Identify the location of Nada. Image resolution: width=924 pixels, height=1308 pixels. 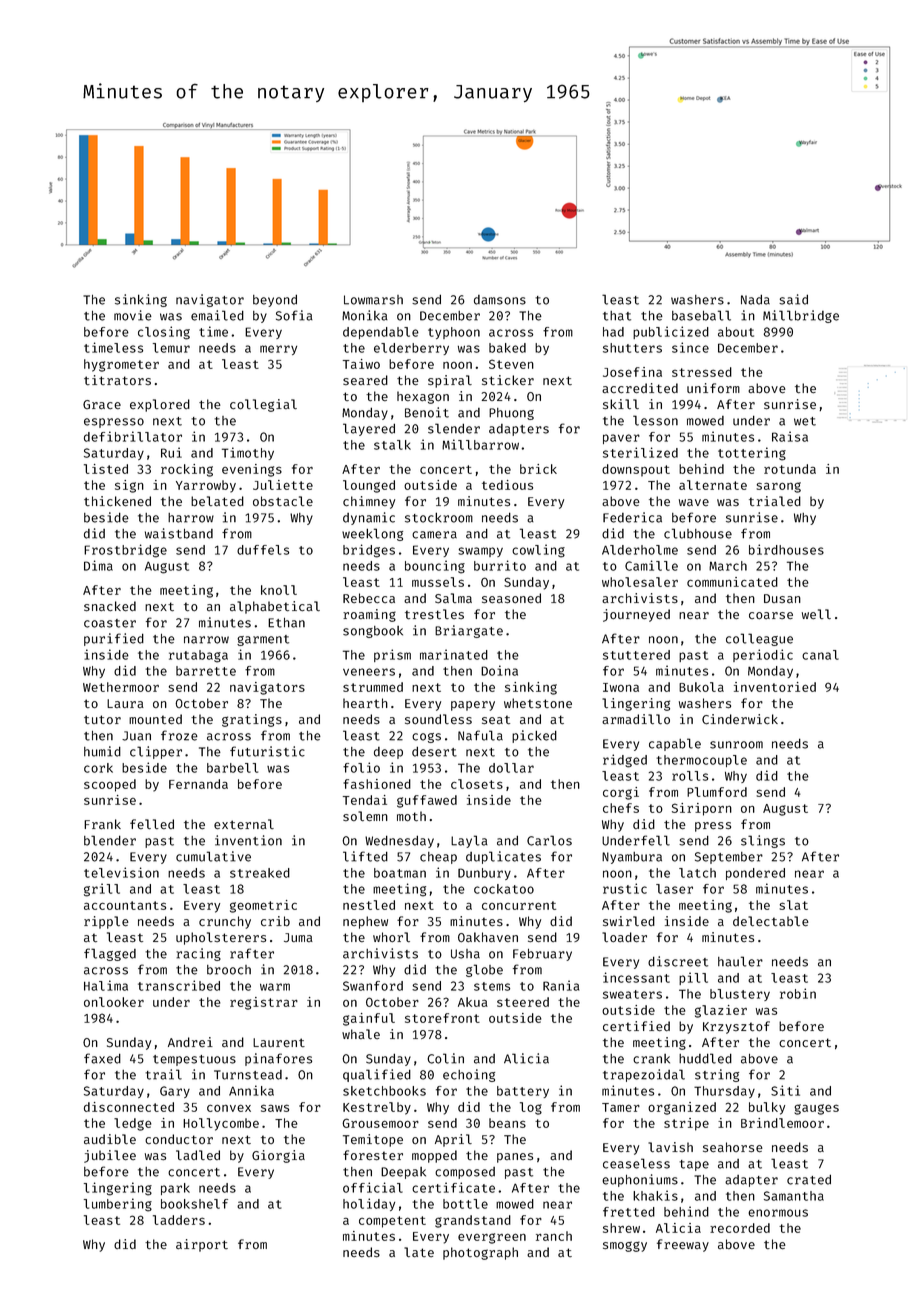
(755, 299).
